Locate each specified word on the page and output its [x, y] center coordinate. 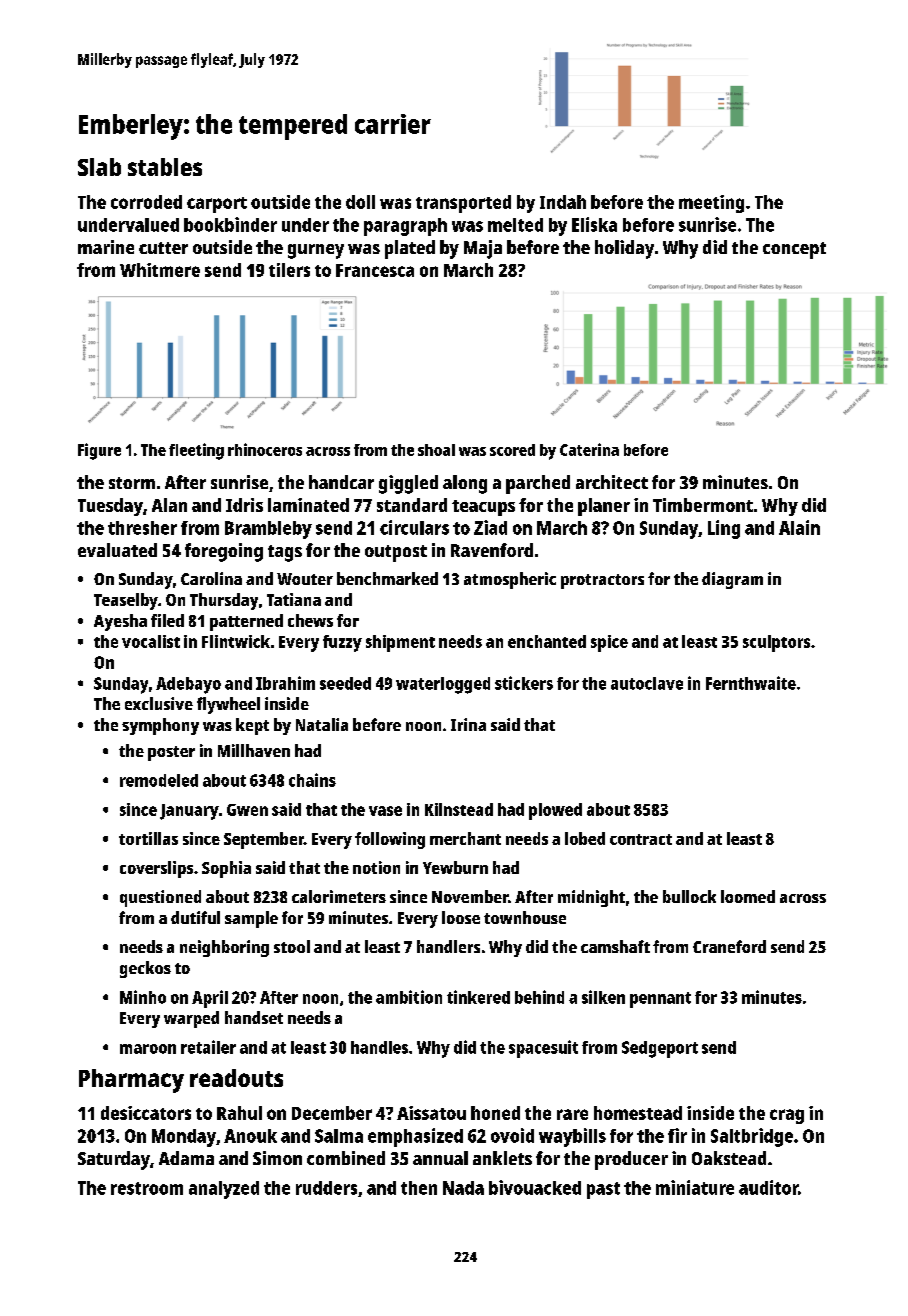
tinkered [478, 997]
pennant [660, 1000]
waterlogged [443, 685]
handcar [341, 482]
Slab [99, 167]
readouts [236, 1078]
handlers [448, 946]
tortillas [148, 838]
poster [171, 753]
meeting [711, 204]
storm [132, 483]
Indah [563, 202]
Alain [799, 527]
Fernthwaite [751, 683]
